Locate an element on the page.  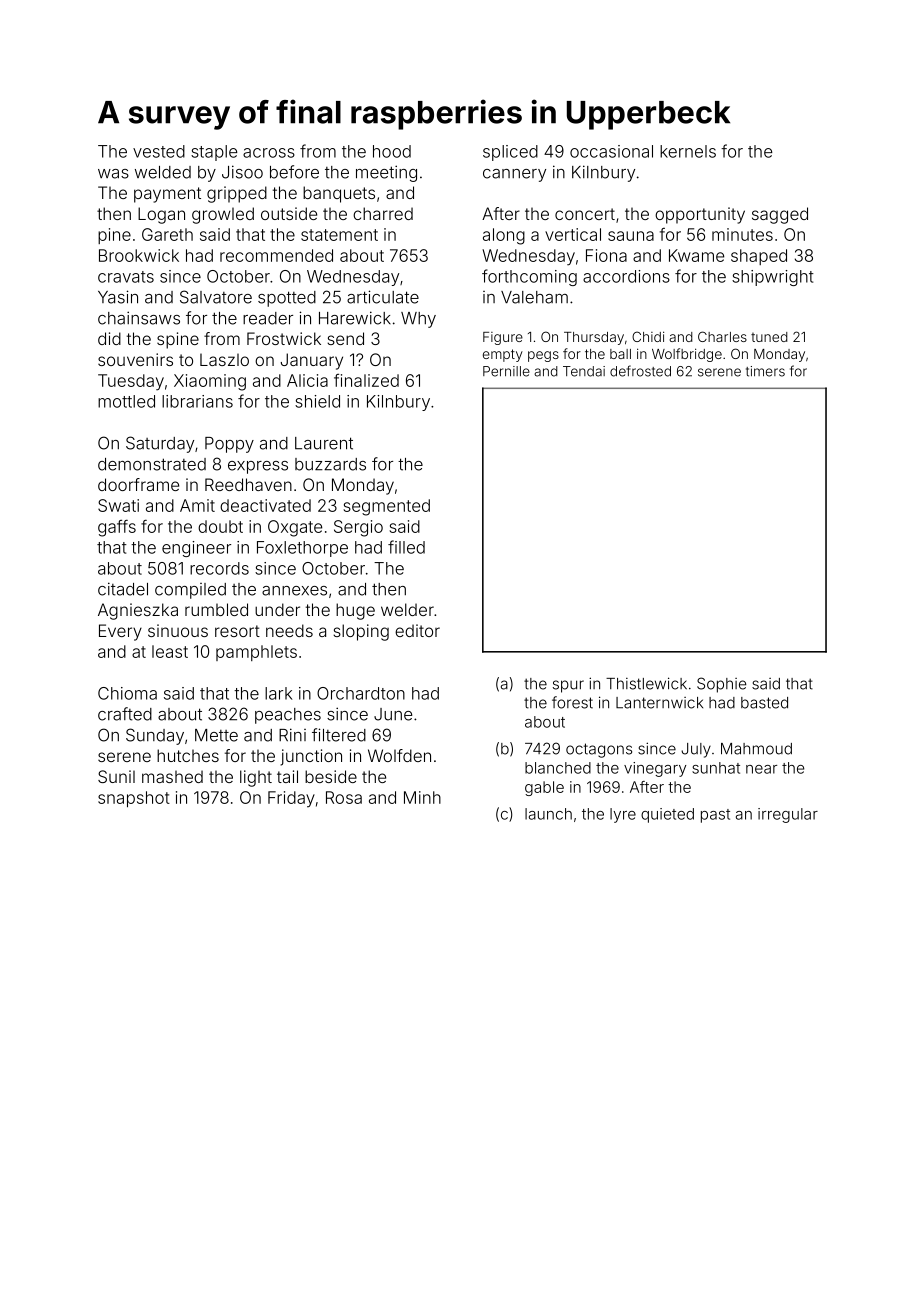
timers is located at coordinates (765, 371).
